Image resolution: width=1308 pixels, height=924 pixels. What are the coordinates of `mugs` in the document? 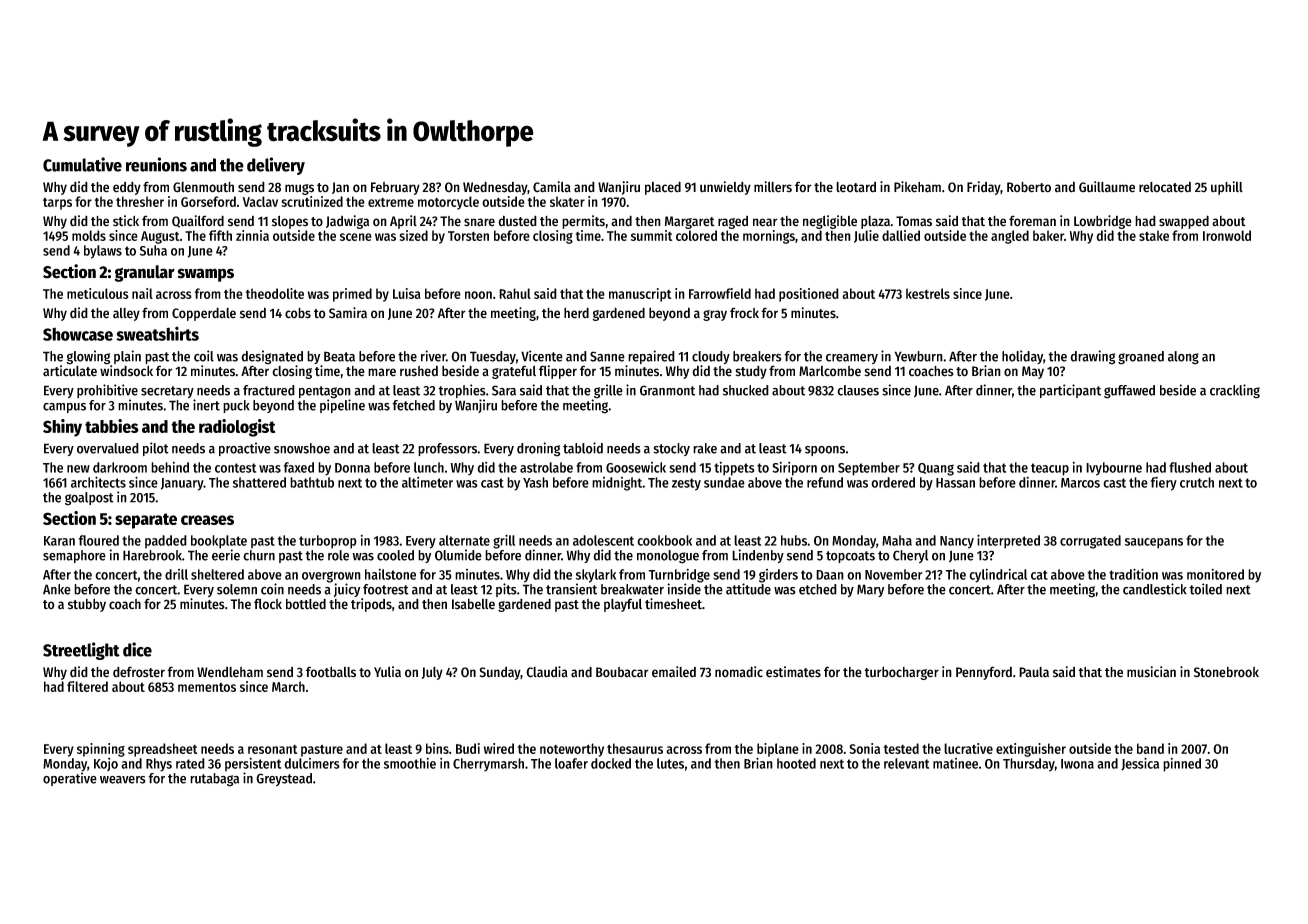 It's located at (299, 189).
